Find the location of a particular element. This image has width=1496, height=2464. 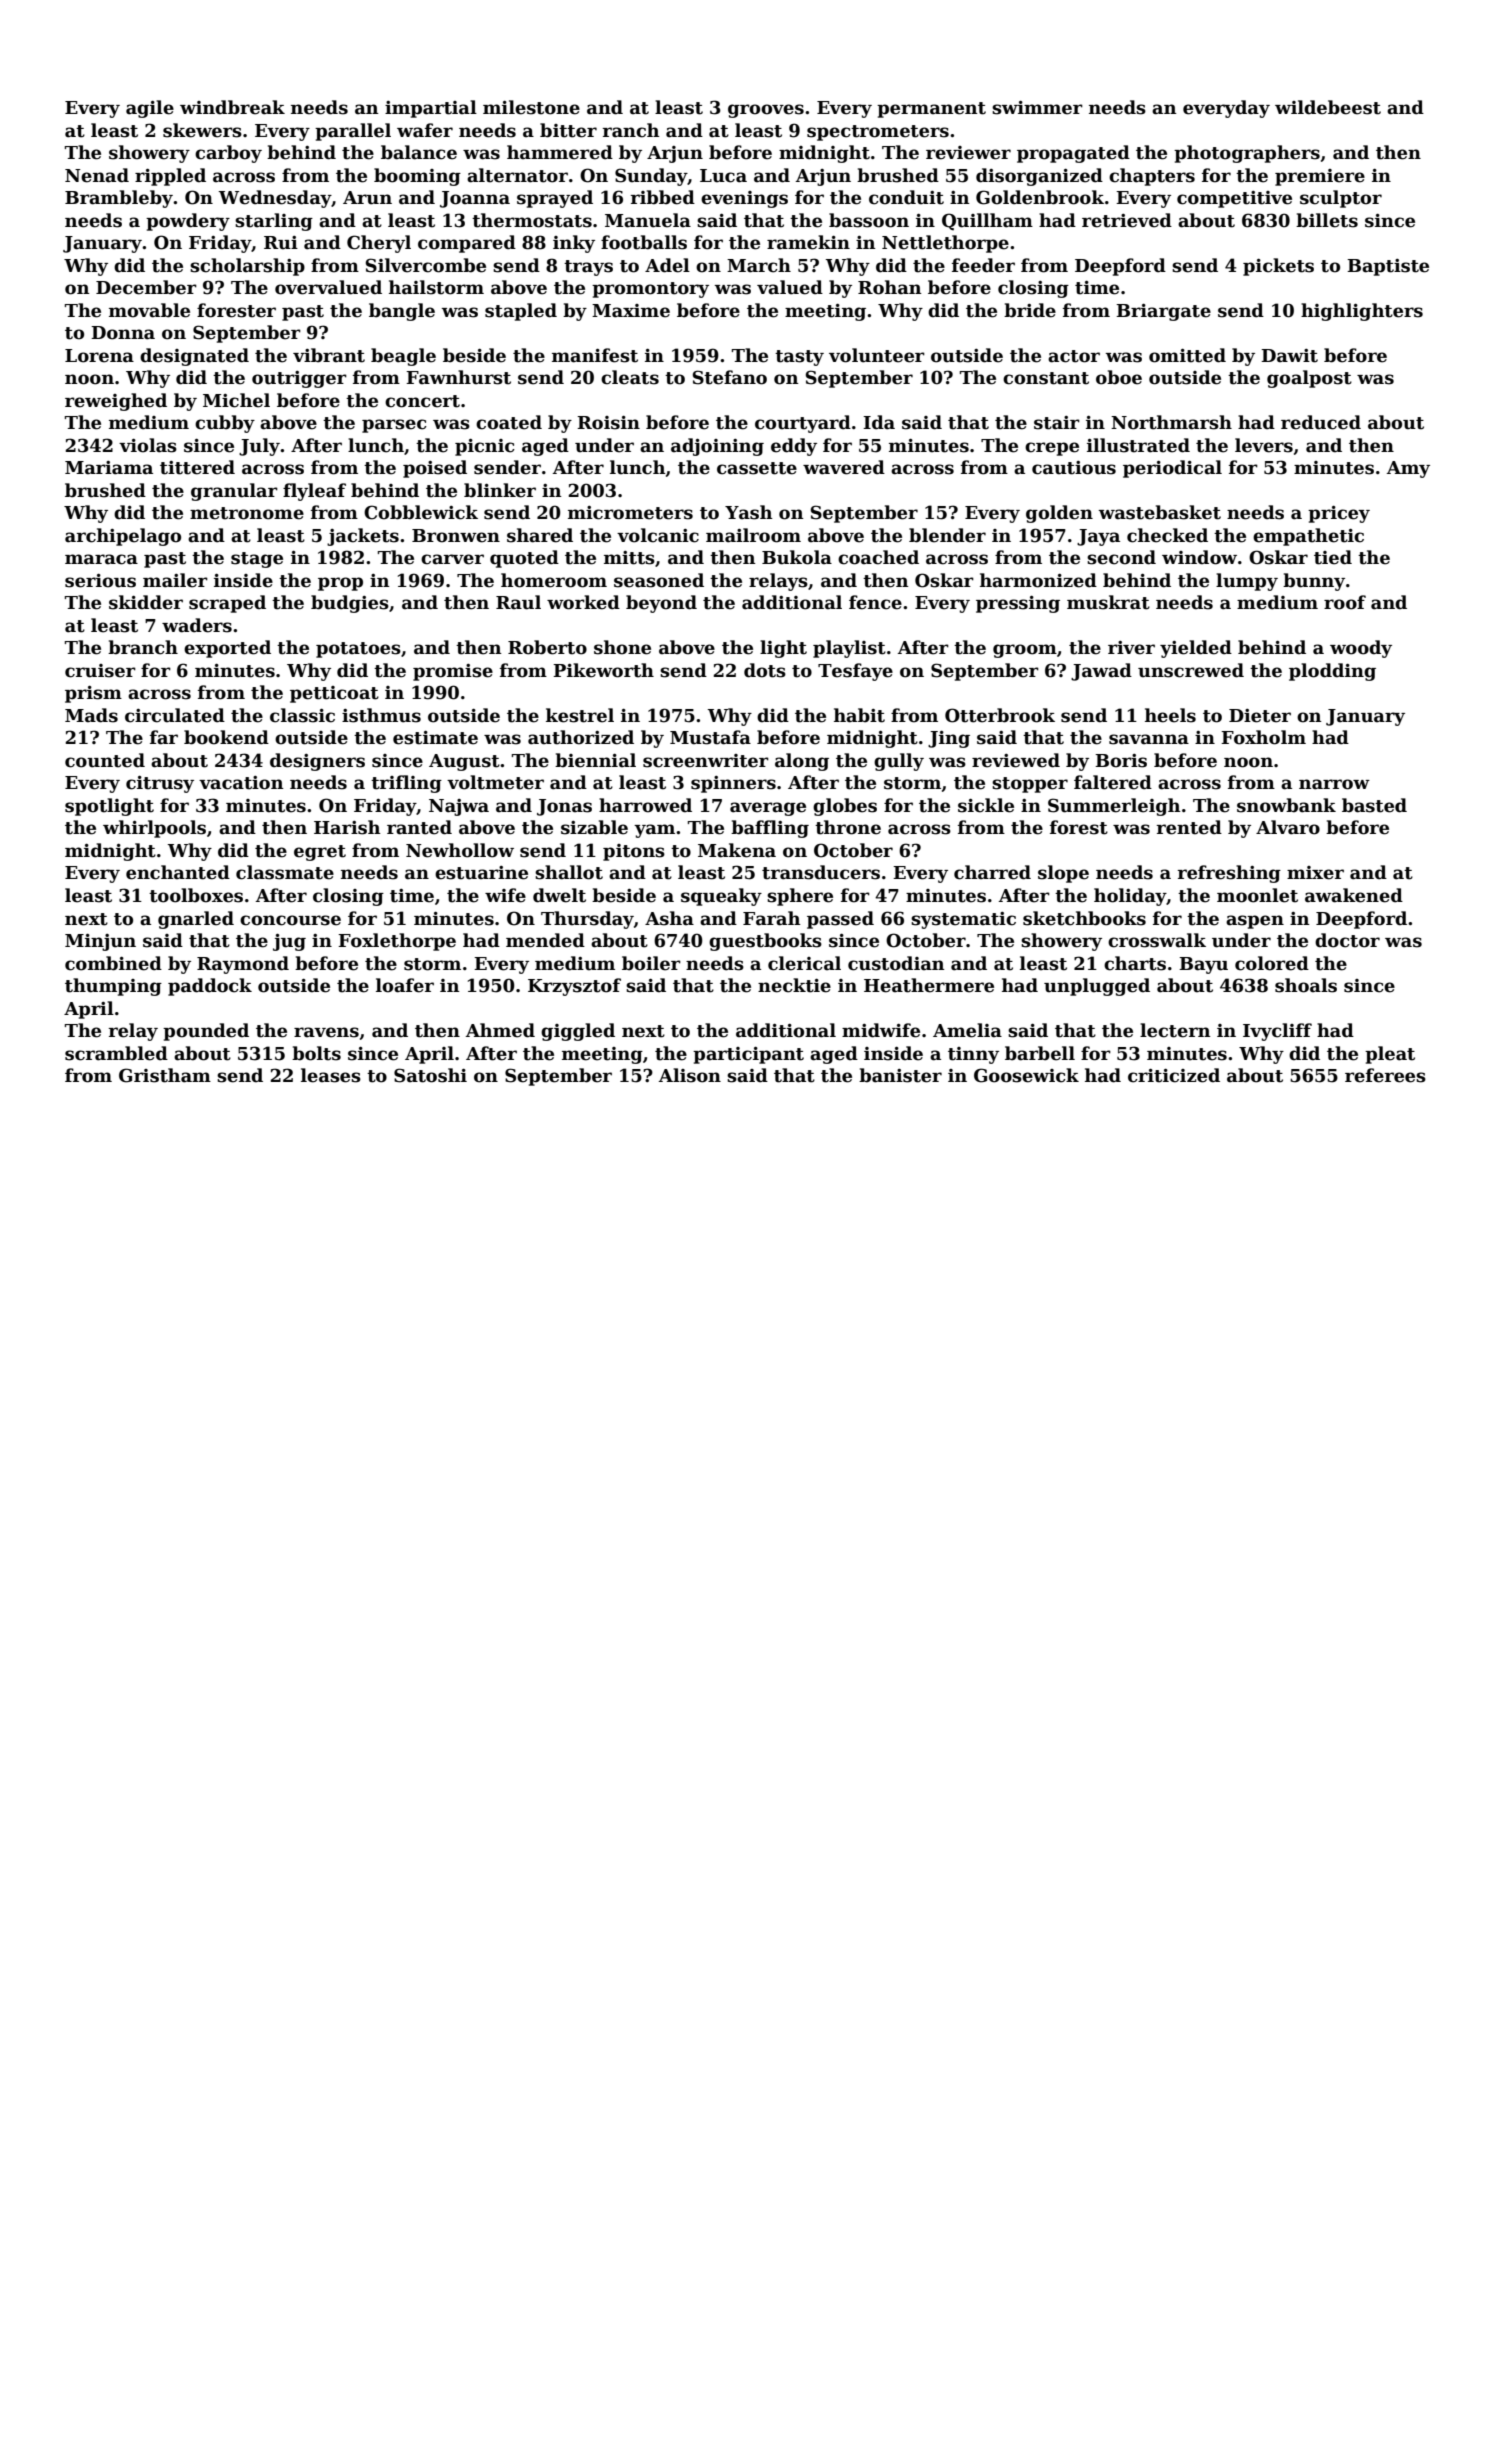

milestone is located at coordinates (531, 107).
